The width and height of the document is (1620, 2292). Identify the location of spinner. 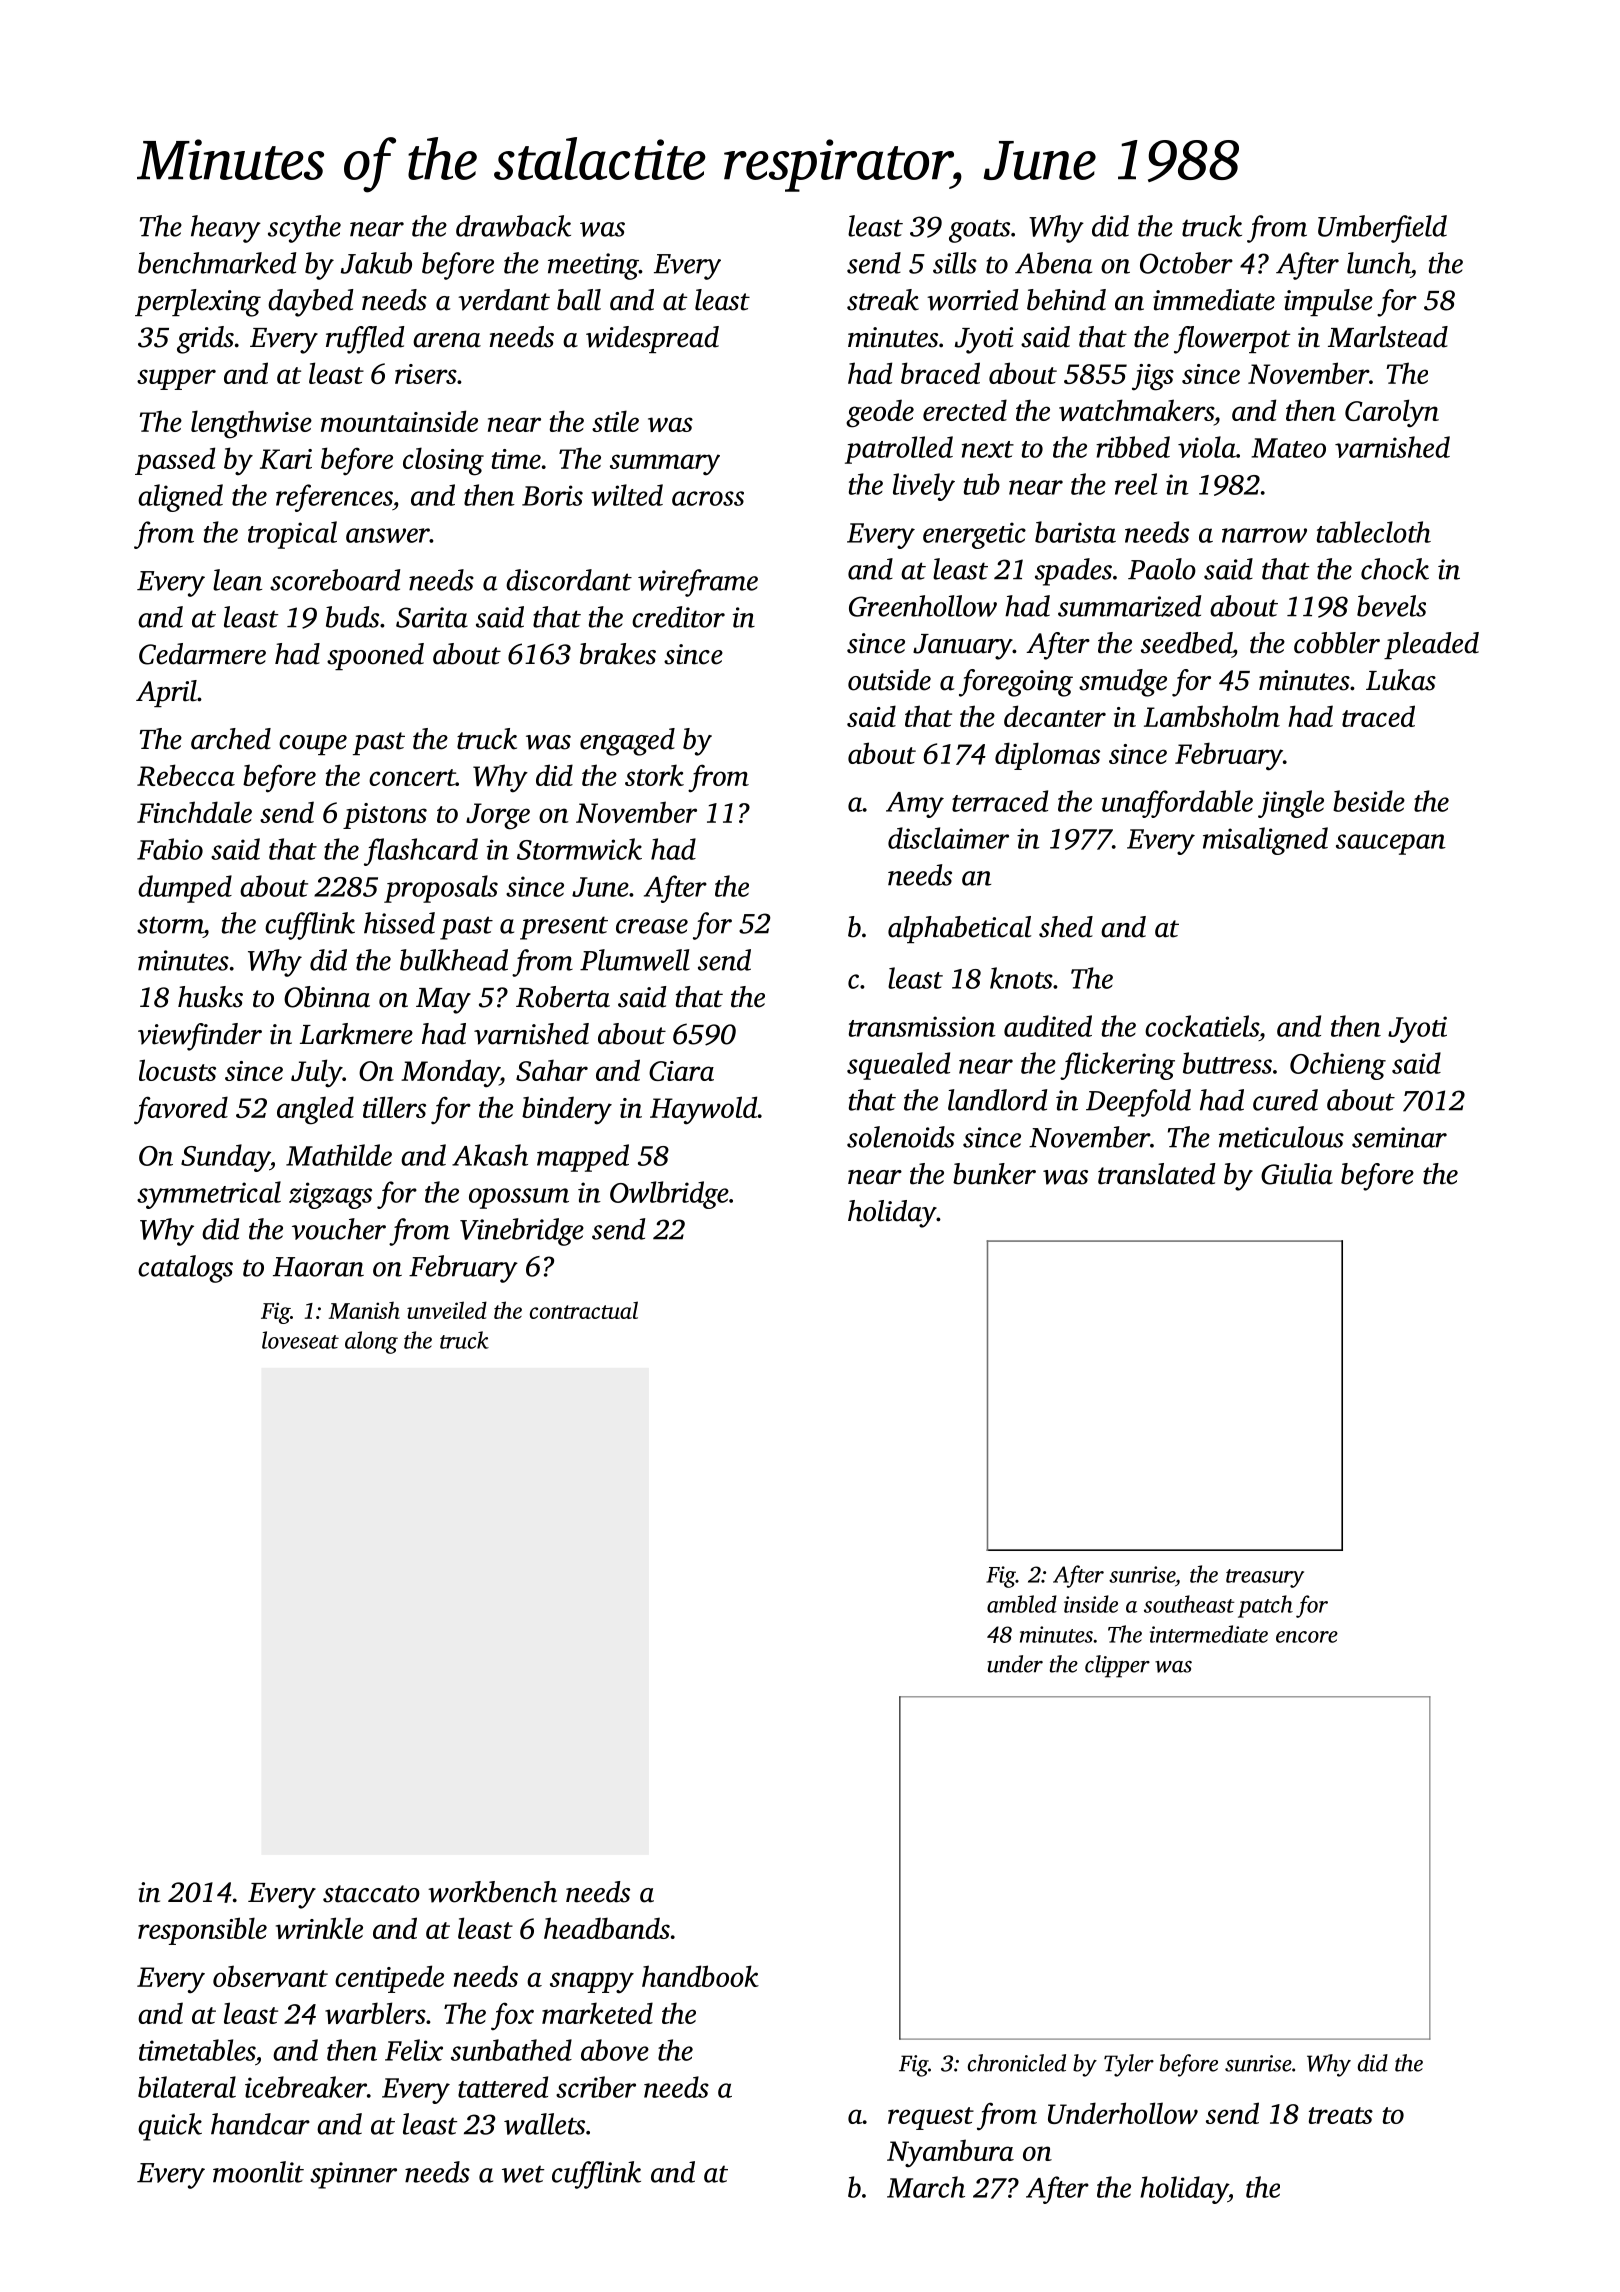
(353, 2175).
